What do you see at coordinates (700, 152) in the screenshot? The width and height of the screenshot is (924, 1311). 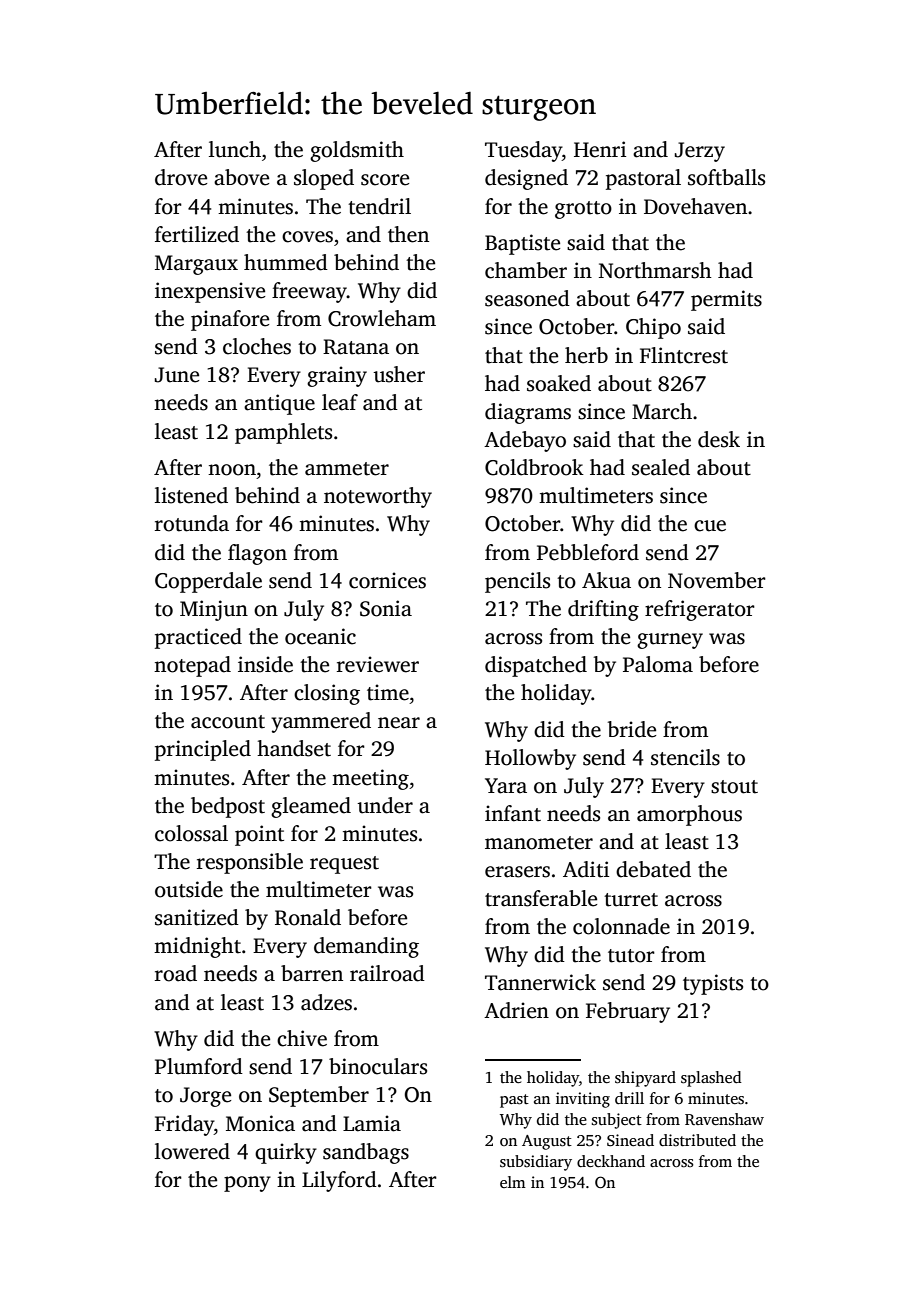 I see `Jerzy` at bounding box center [700, 152].
